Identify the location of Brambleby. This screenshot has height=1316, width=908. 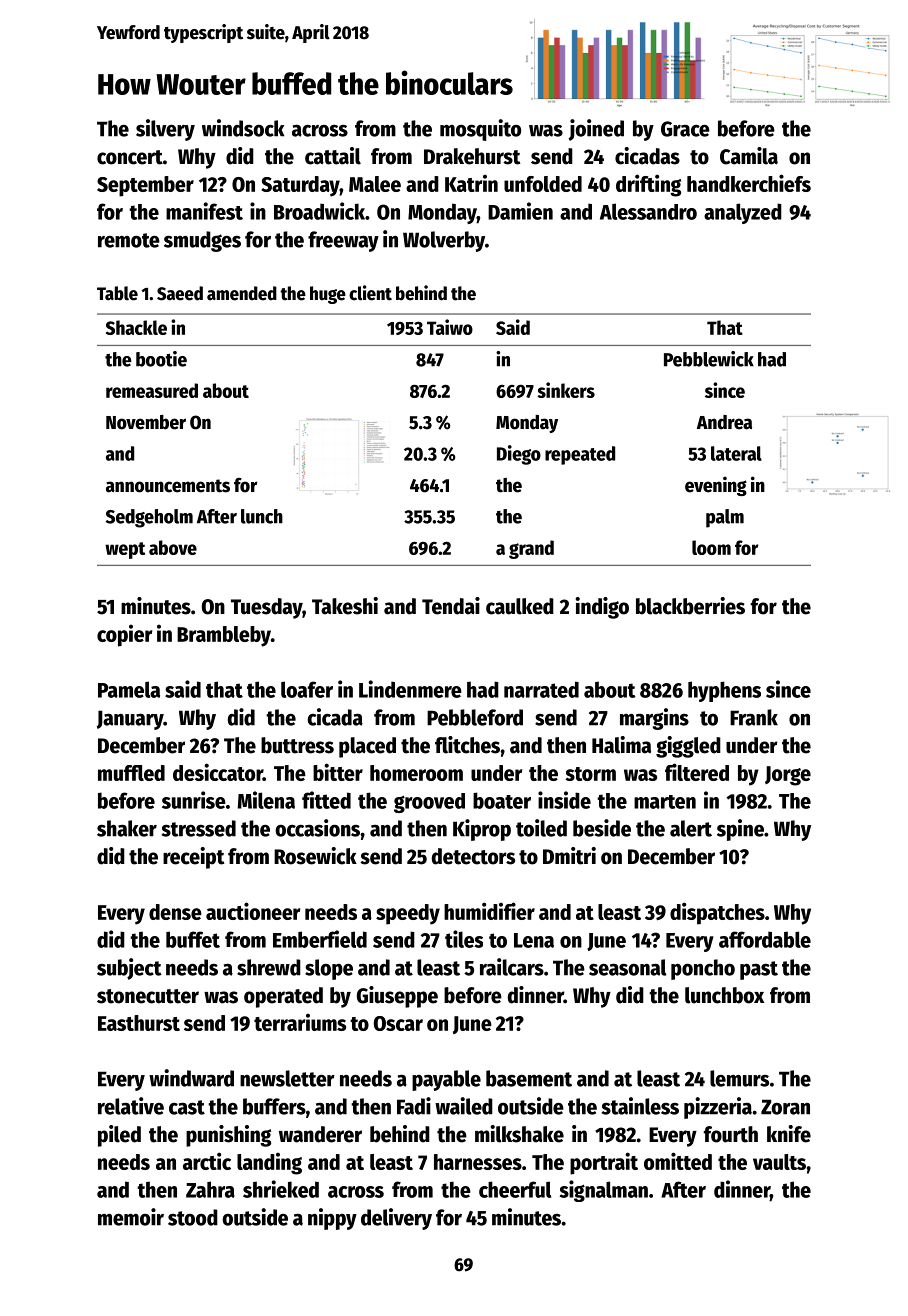
(224, 636).
